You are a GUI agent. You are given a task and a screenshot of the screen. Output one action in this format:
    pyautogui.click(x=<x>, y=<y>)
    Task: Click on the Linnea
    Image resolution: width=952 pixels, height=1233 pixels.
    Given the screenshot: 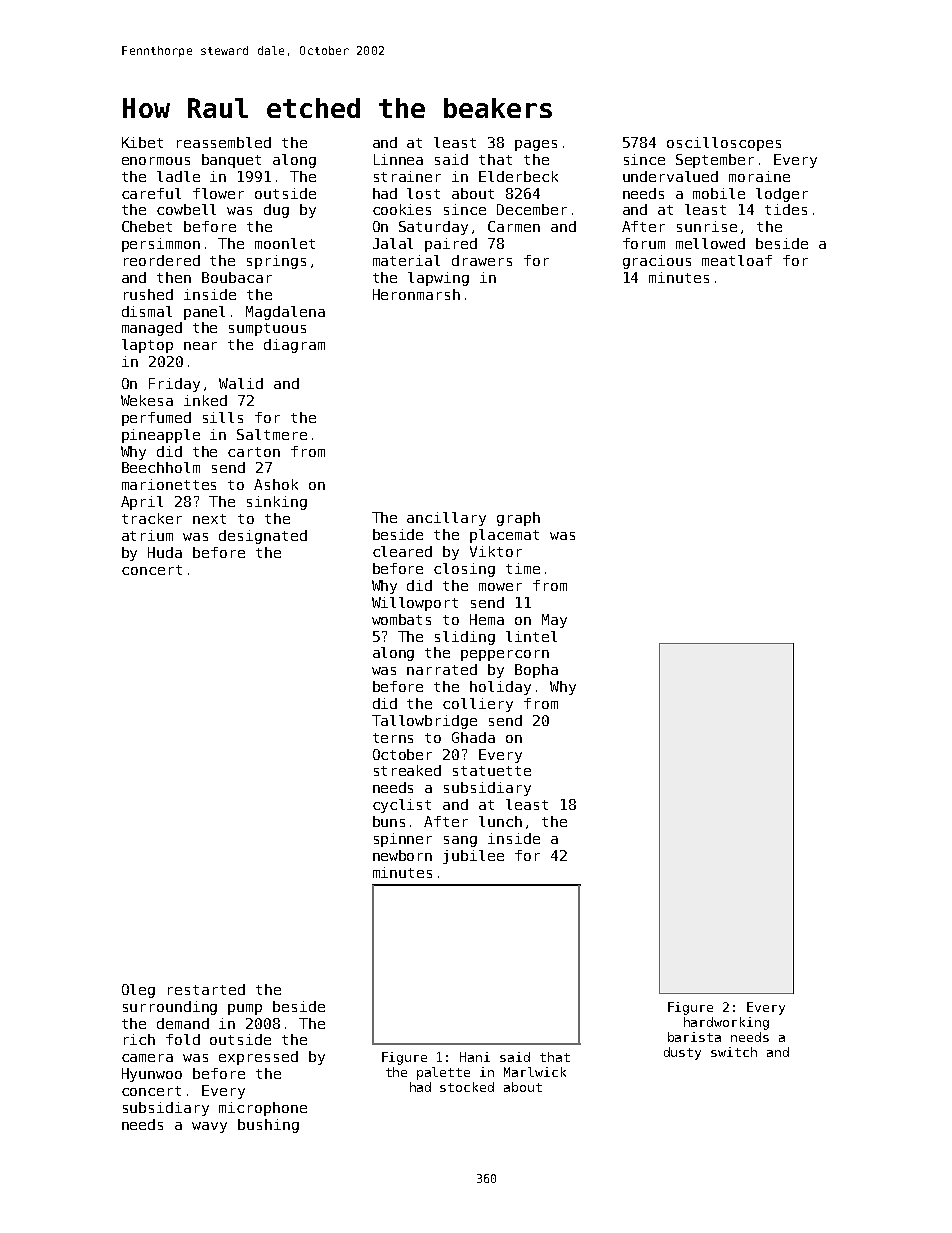 What is the action you would take?
    pyautogui.click(x=398, y=159)
